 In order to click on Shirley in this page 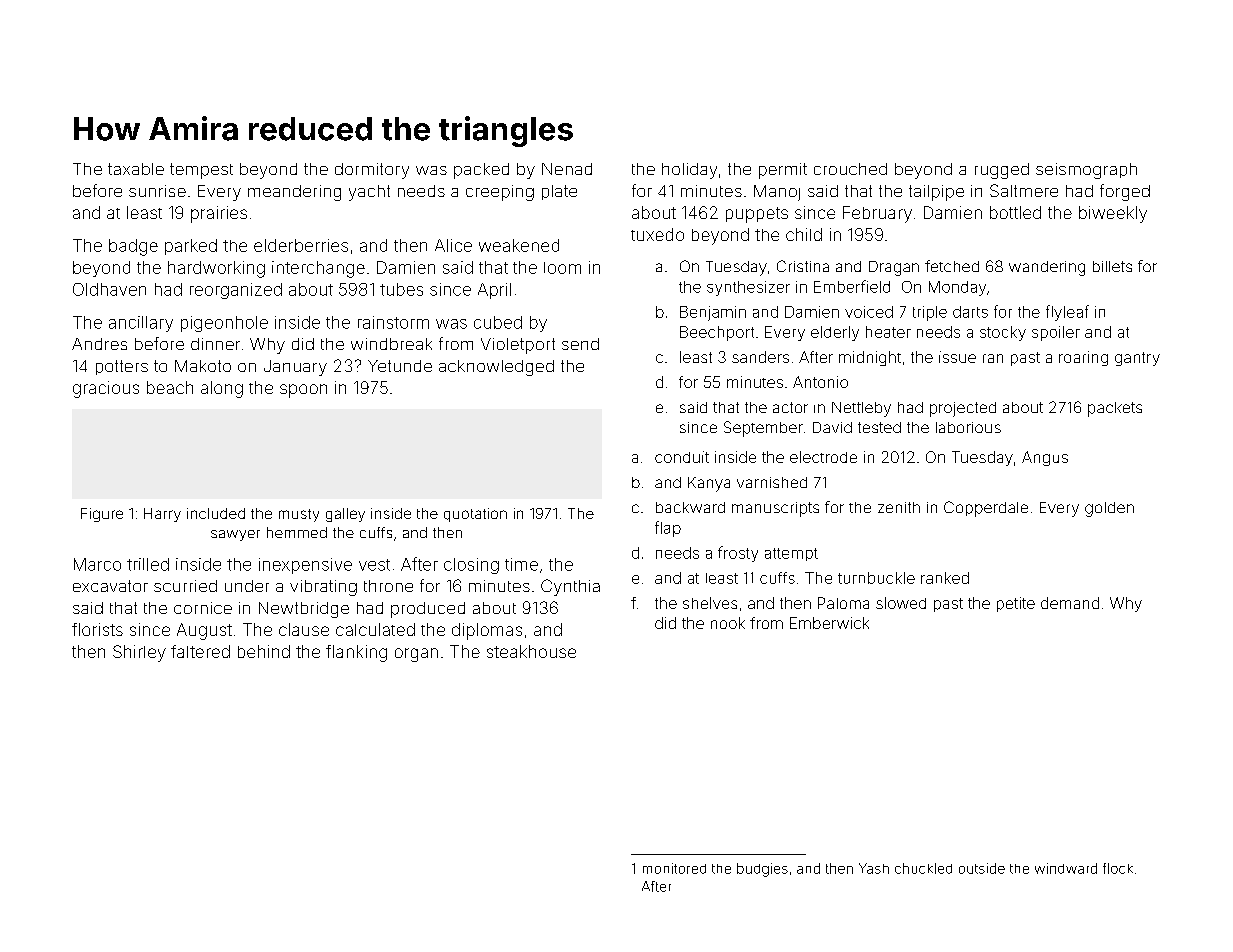, I will do `click(139, 653)`.
